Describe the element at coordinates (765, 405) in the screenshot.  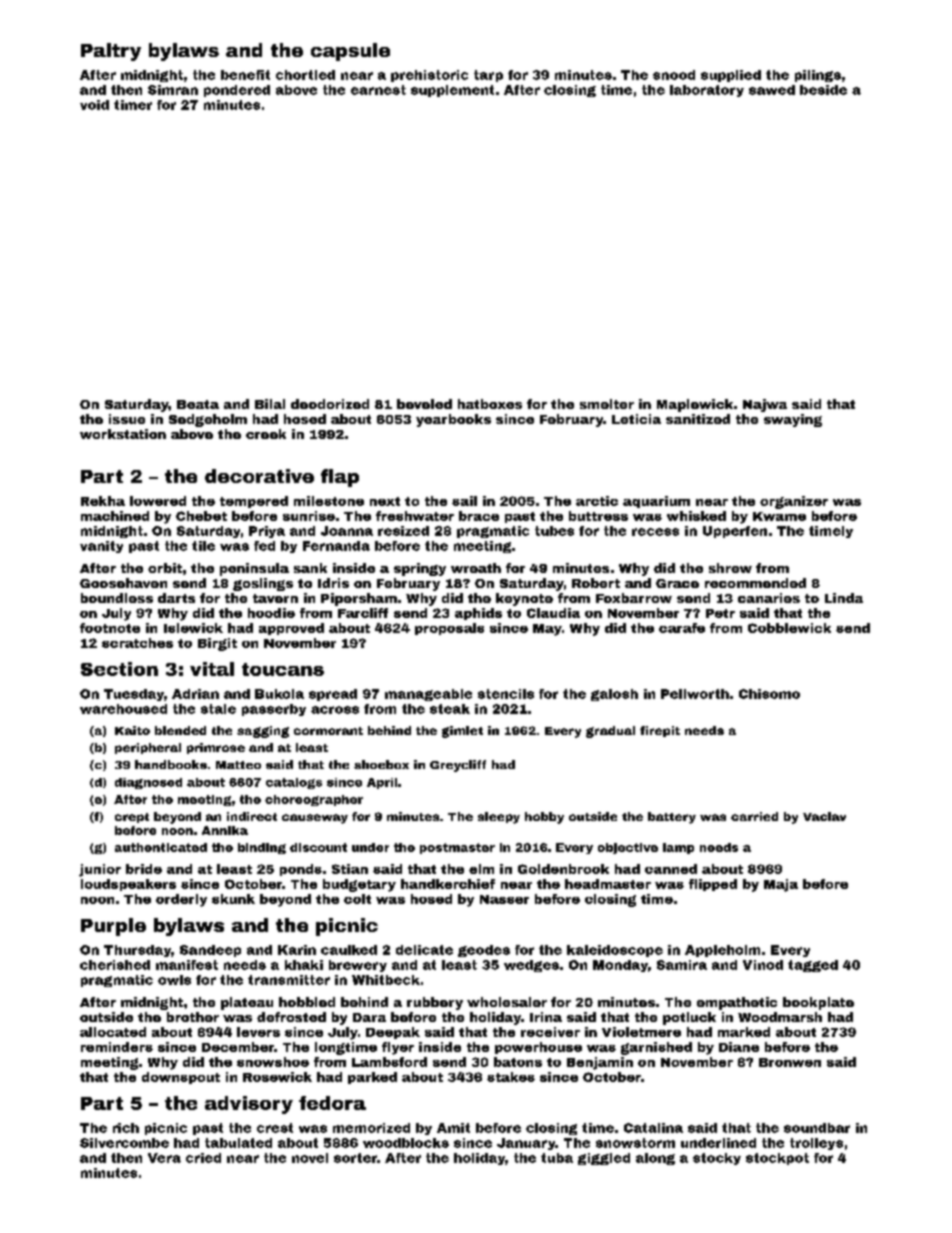
I see `Najwa` at that location.
